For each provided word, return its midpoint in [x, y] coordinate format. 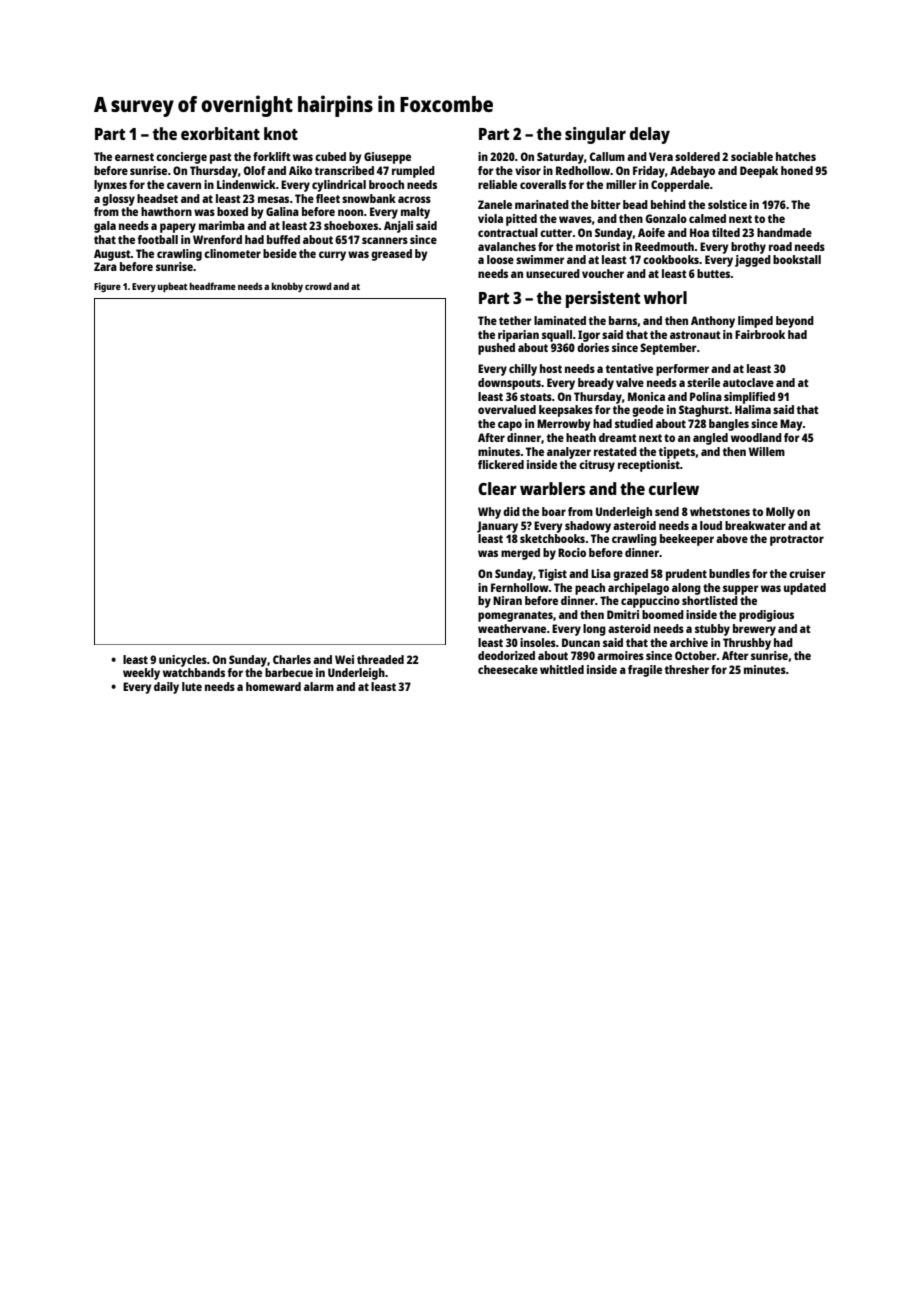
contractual [508, 232]
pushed [496, 349]
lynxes [110, 186]
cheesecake [508, 669]
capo [510, 426]
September [668, 349]
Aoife [651, 232]
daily [166, 688]
